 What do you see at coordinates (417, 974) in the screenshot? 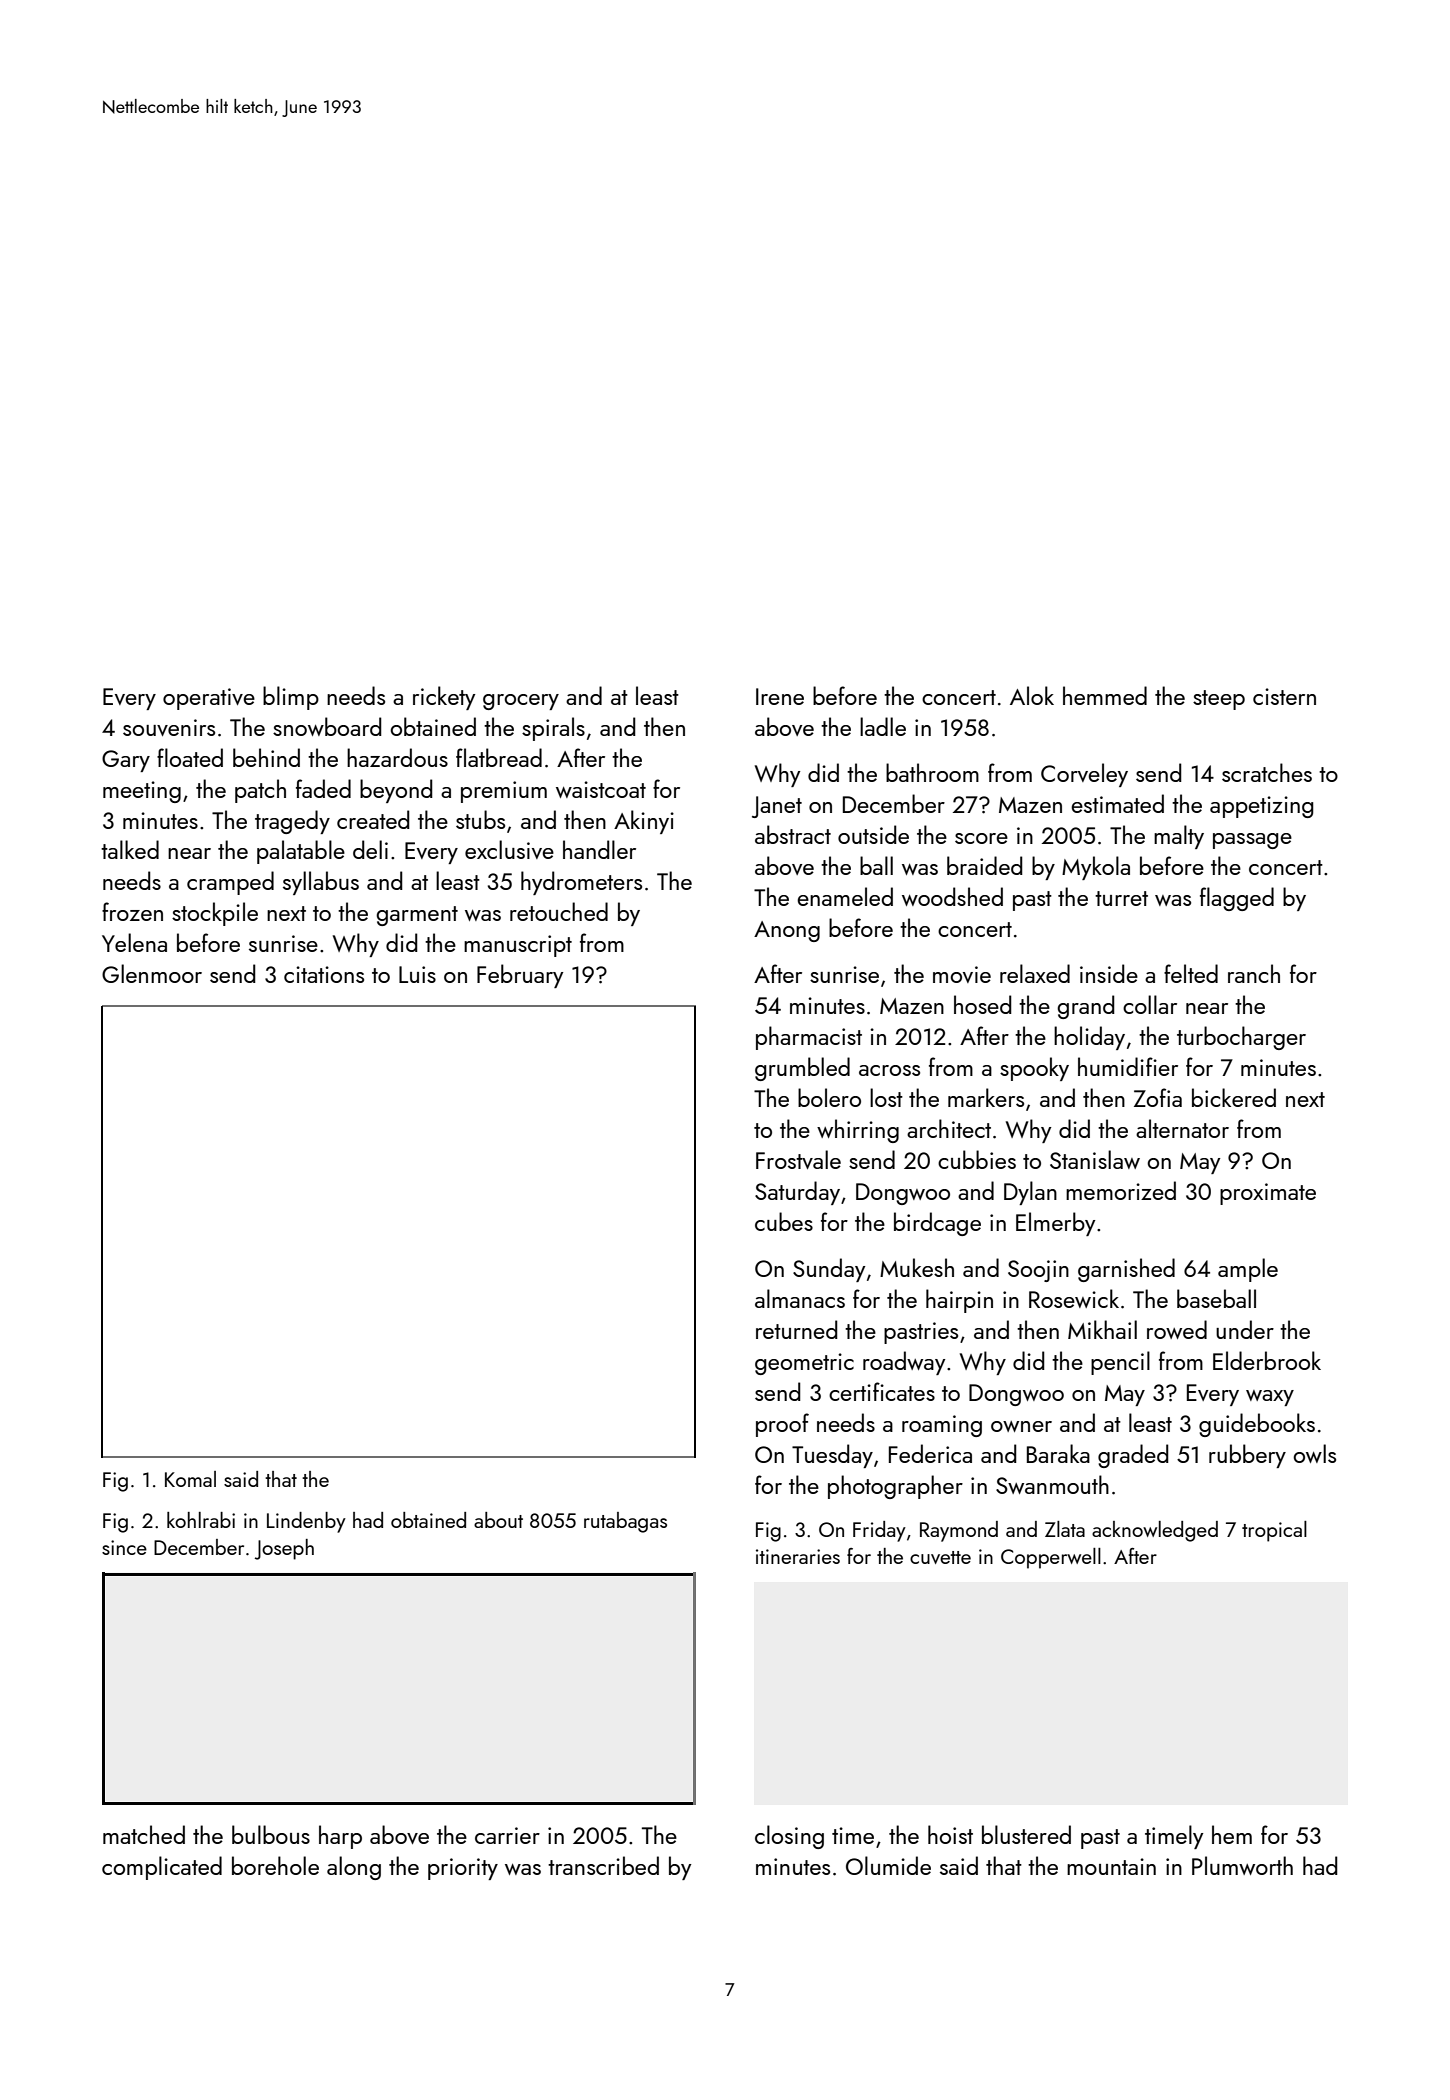
I see `Luis` at bounding box center [417, 974].
